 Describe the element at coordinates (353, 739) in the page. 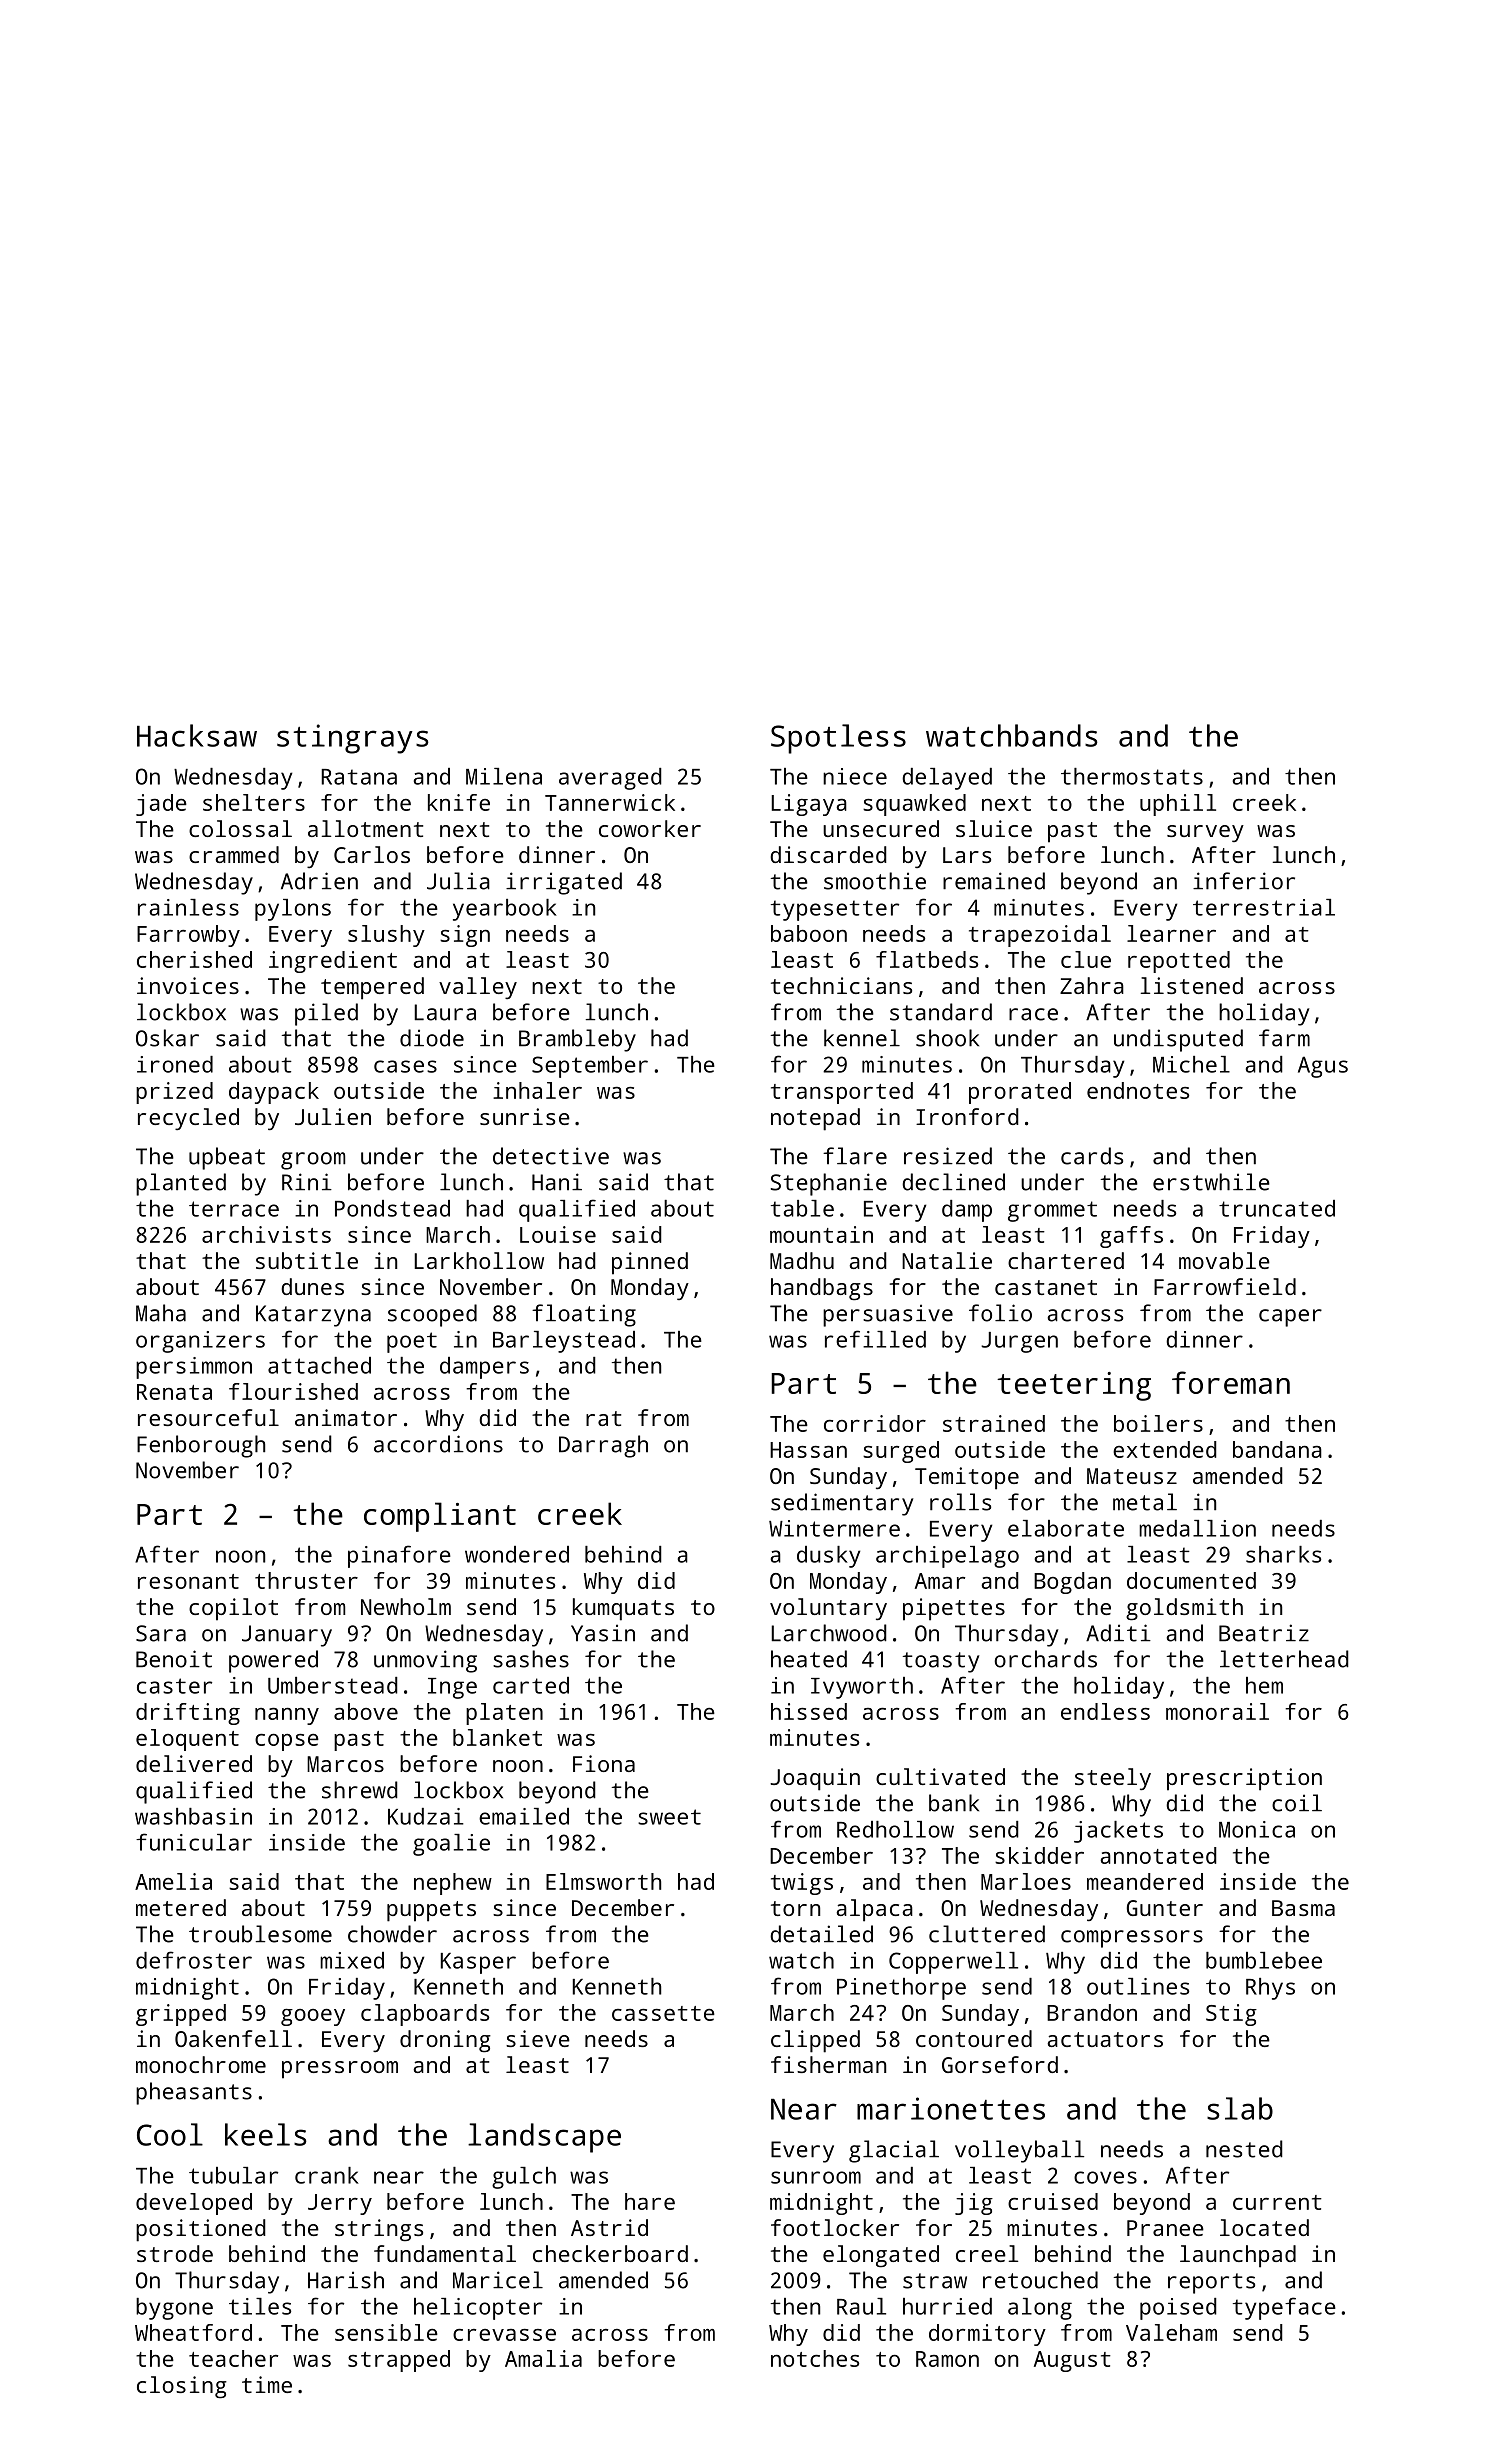

I see `stingrays` at that location.
